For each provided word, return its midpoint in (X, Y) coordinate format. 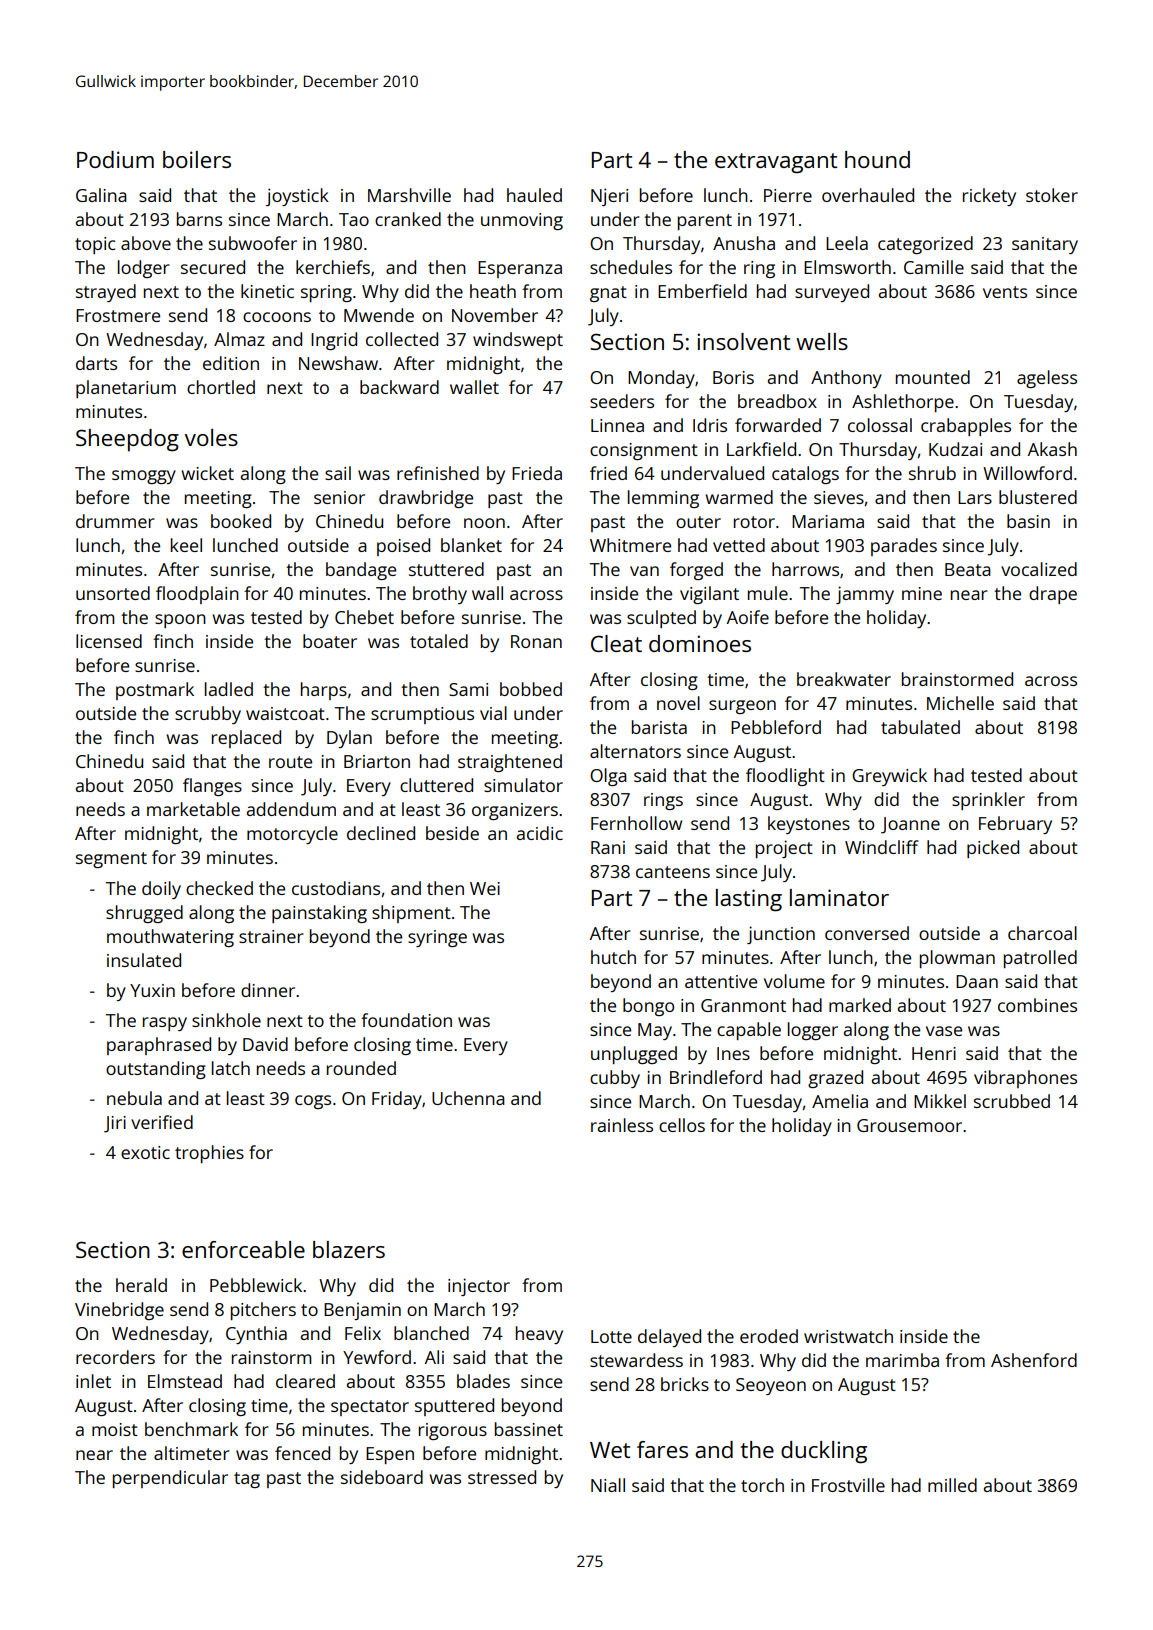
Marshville (409, 195)
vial (493, 713)
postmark (155, 691)
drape (1053, 595)
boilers (197, 159)
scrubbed (1012, 1101)
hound (877, 159)
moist (115, 1429)
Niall (608, 1485)
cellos (682, 1125)
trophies (209, 1154)
